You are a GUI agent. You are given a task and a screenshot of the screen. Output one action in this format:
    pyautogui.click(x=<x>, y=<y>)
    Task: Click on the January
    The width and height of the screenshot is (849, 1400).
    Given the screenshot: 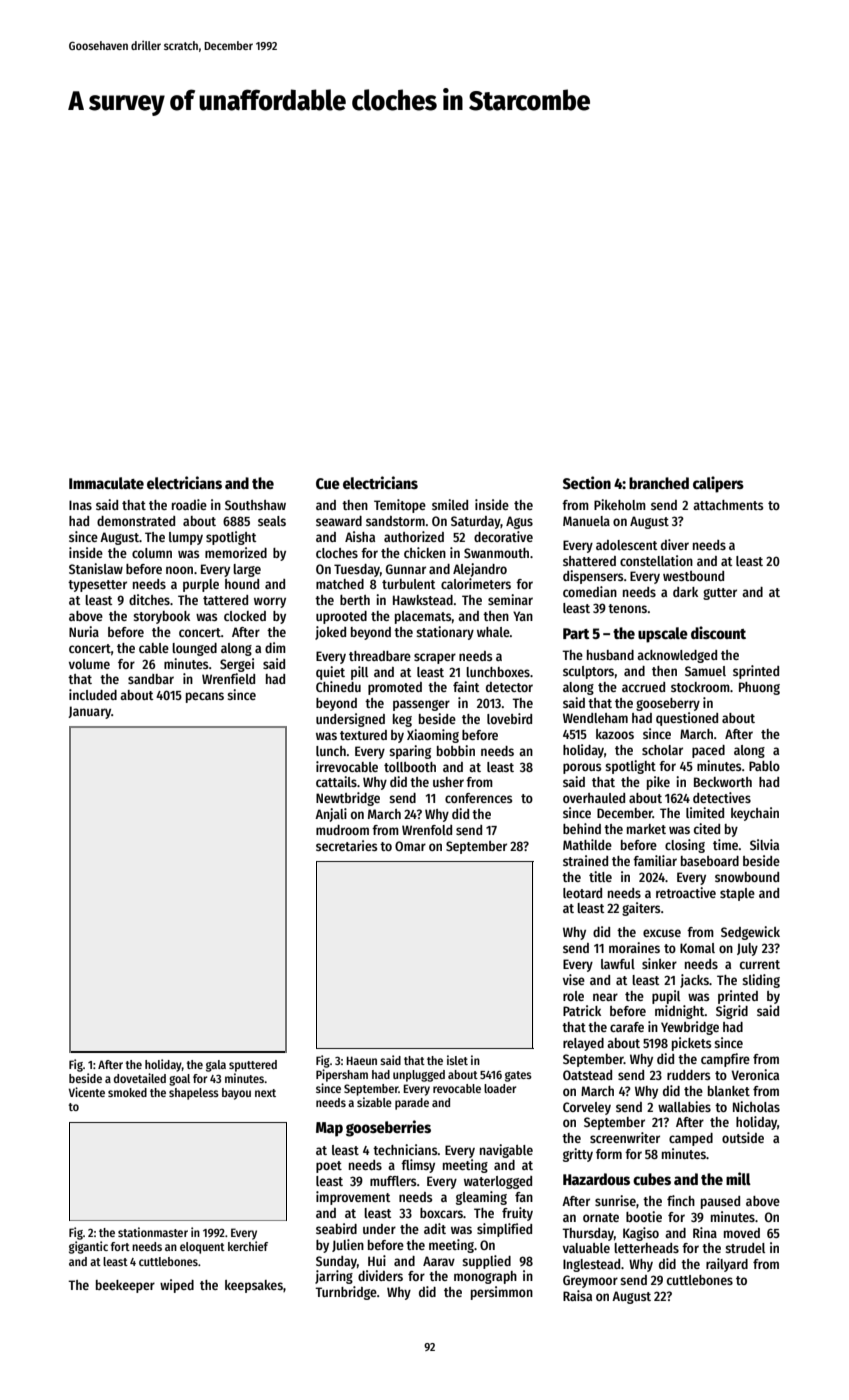 What is the action you would take?
    pyautogui.click(x=89, y=712)
